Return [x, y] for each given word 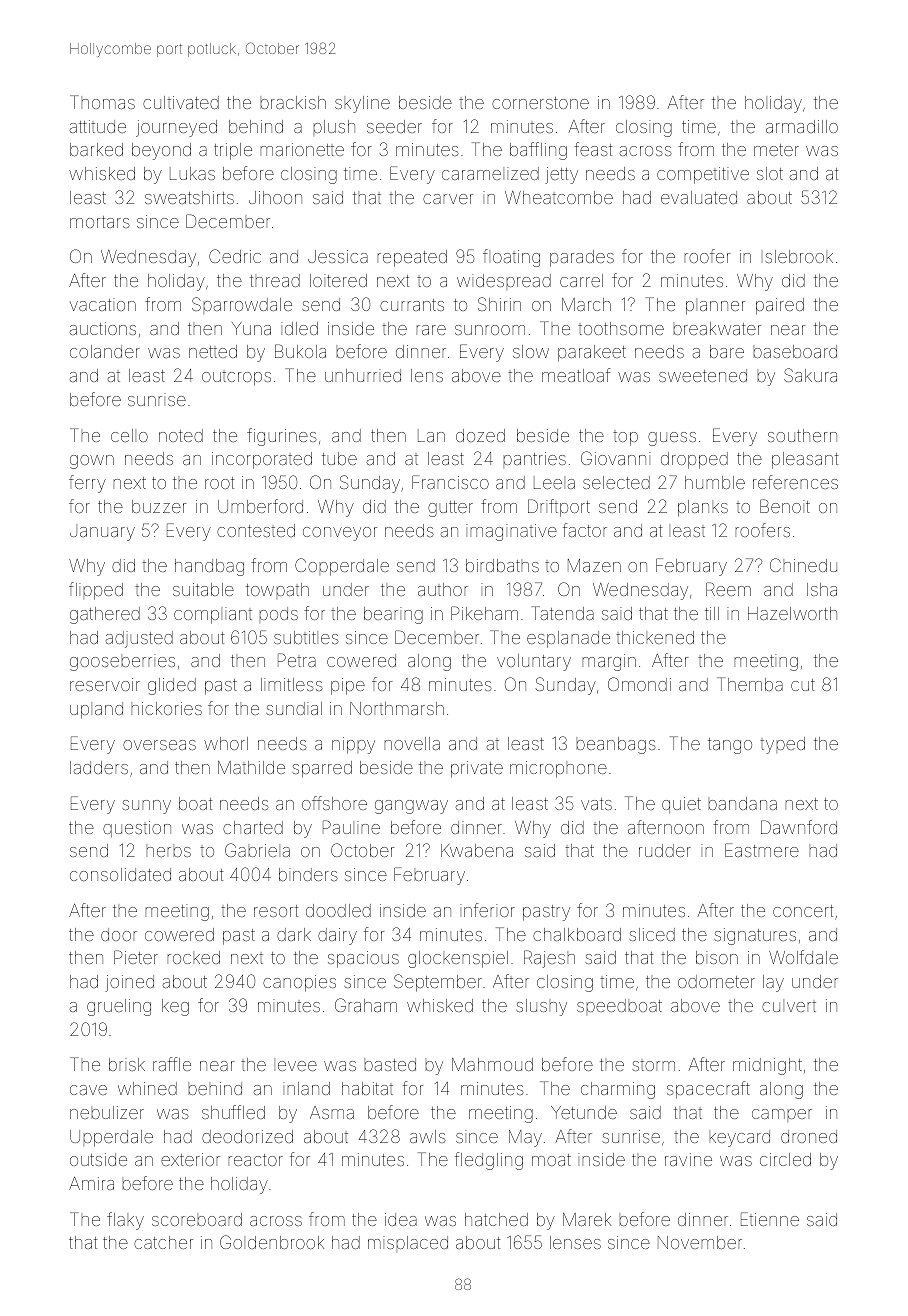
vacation [103, 304]
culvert [789, 1007]
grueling [119, 1007]
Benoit [785, 506]
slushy [541, 1007]
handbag [209, 567]
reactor [256, 1160]
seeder [394, 126]
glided [172, 686]
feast [593, 149]
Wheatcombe [559, 197]
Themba [750, 684]
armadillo [802, 126]
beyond [161, 151]
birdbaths [502, 565]
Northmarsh [397, 708]
